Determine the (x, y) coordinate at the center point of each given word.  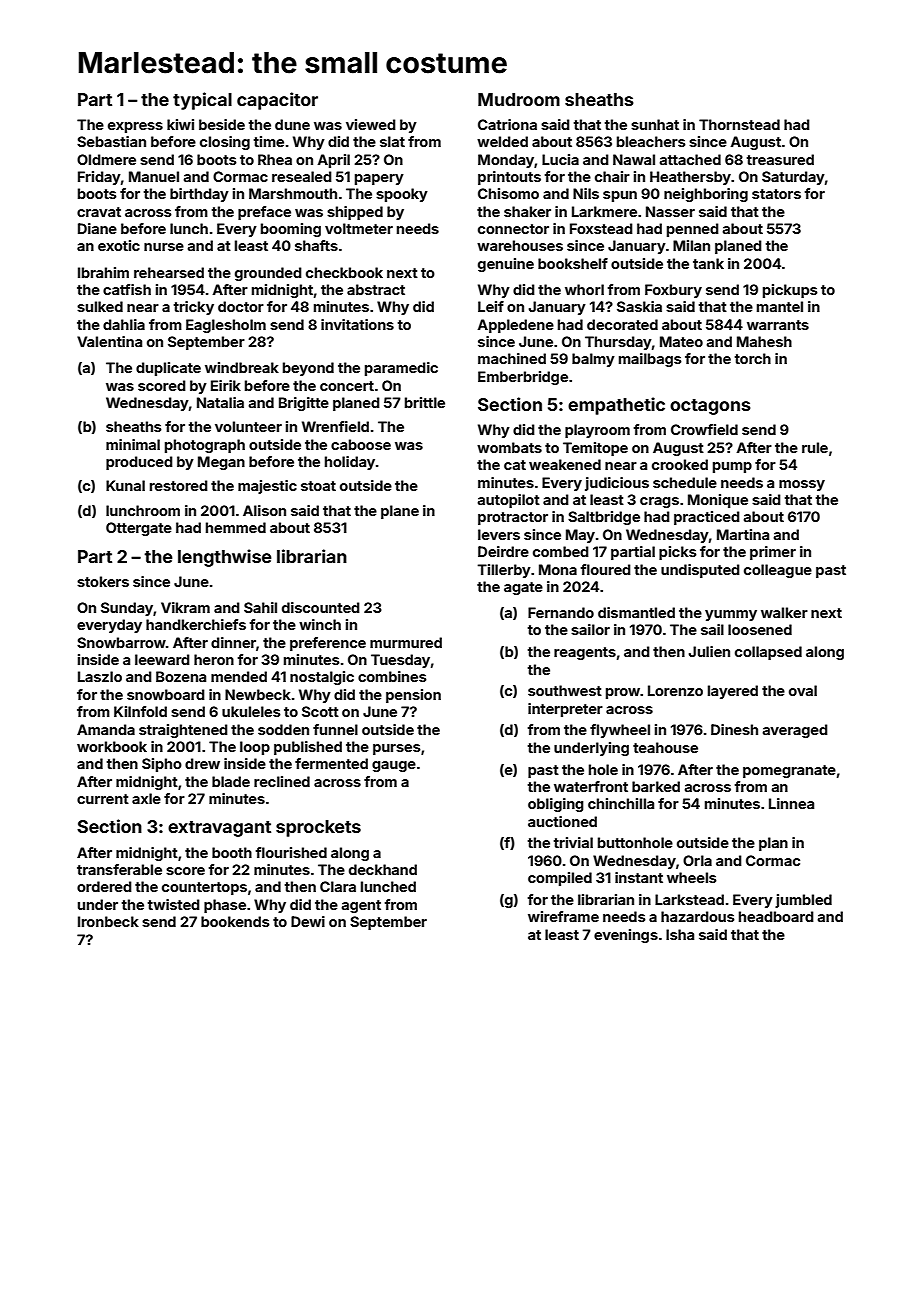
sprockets (318, 828)
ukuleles (251, 711)
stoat (318, 486)
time (269, 141)
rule (815, 447)
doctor (241, 306)
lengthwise (224, 558)
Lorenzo (675, 690)
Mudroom (519, 99)
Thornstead (739, 124)
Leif (491, 306)
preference (328, 644)
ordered (104, 886)
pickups (790, 291)
